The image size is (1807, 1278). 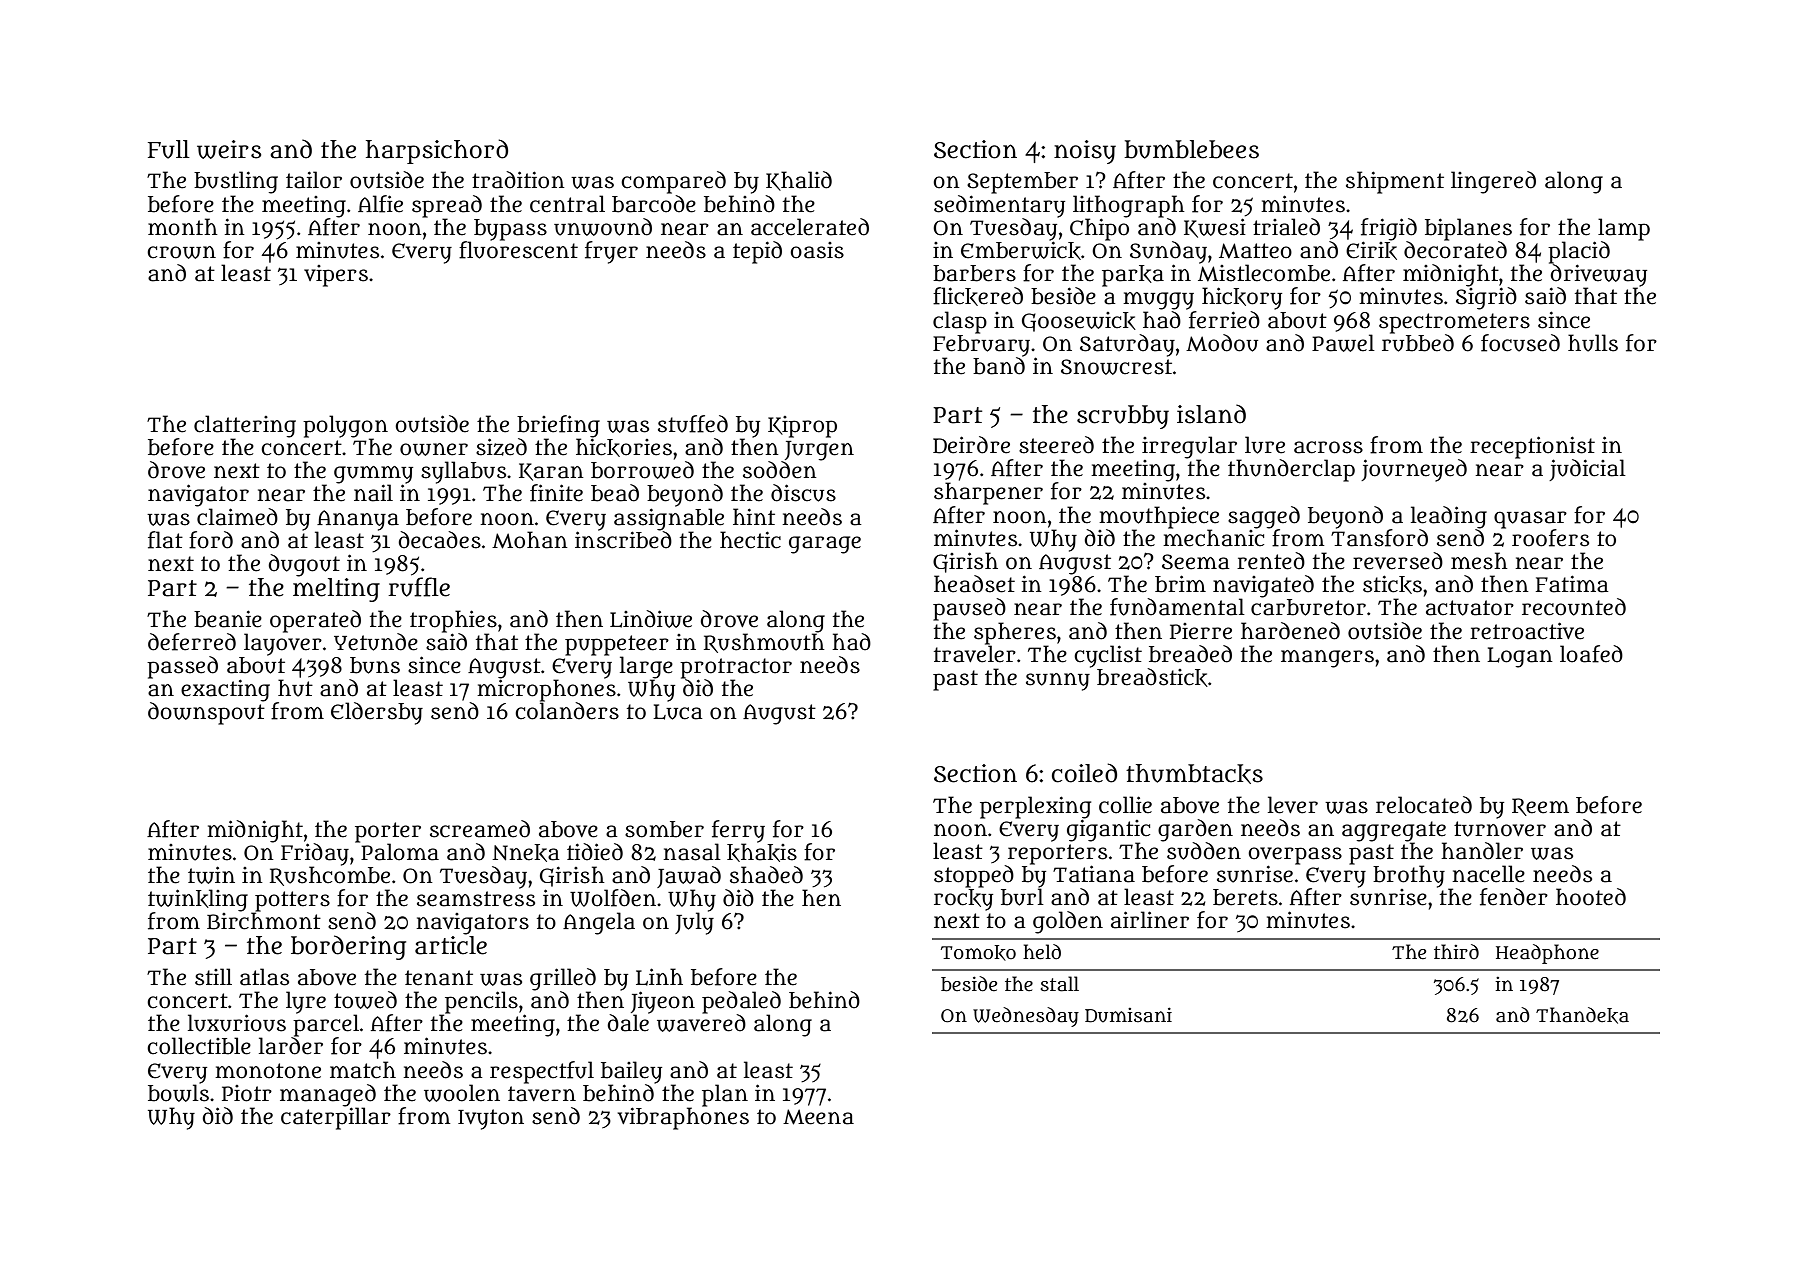 What do you see at coordinates (567, 711) in the screenshot?
I see `colanders` at bounding box center [567, 711].
